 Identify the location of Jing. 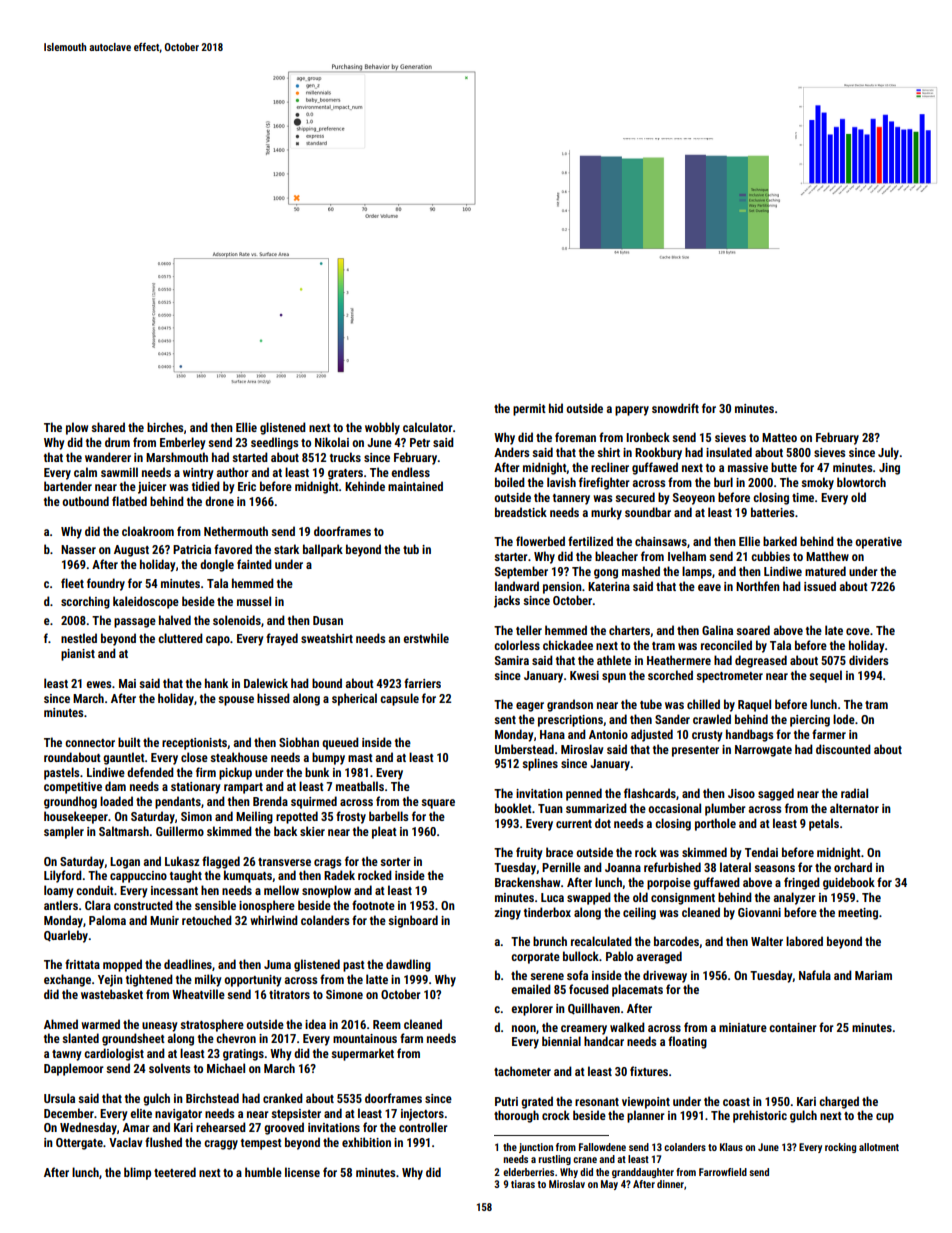
(889, 469).
